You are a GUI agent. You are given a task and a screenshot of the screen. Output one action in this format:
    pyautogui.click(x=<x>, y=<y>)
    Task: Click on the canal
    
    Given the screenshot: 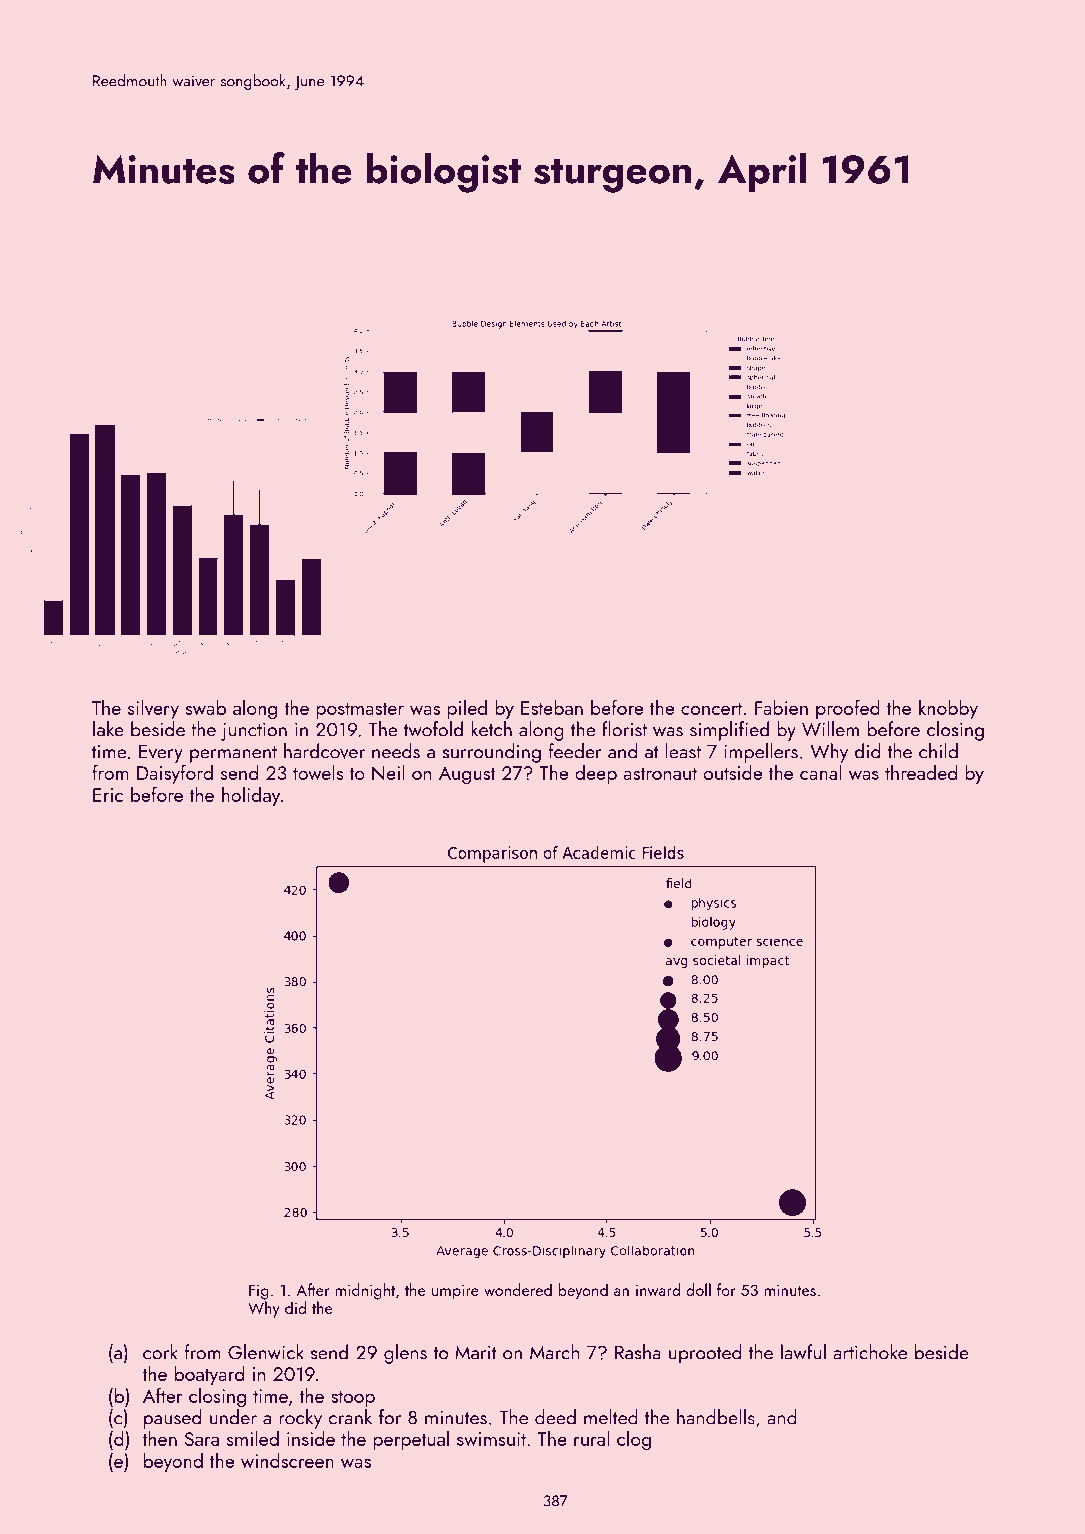 What is the action you would take?
    pyautogui.click(x=820, y=772)
